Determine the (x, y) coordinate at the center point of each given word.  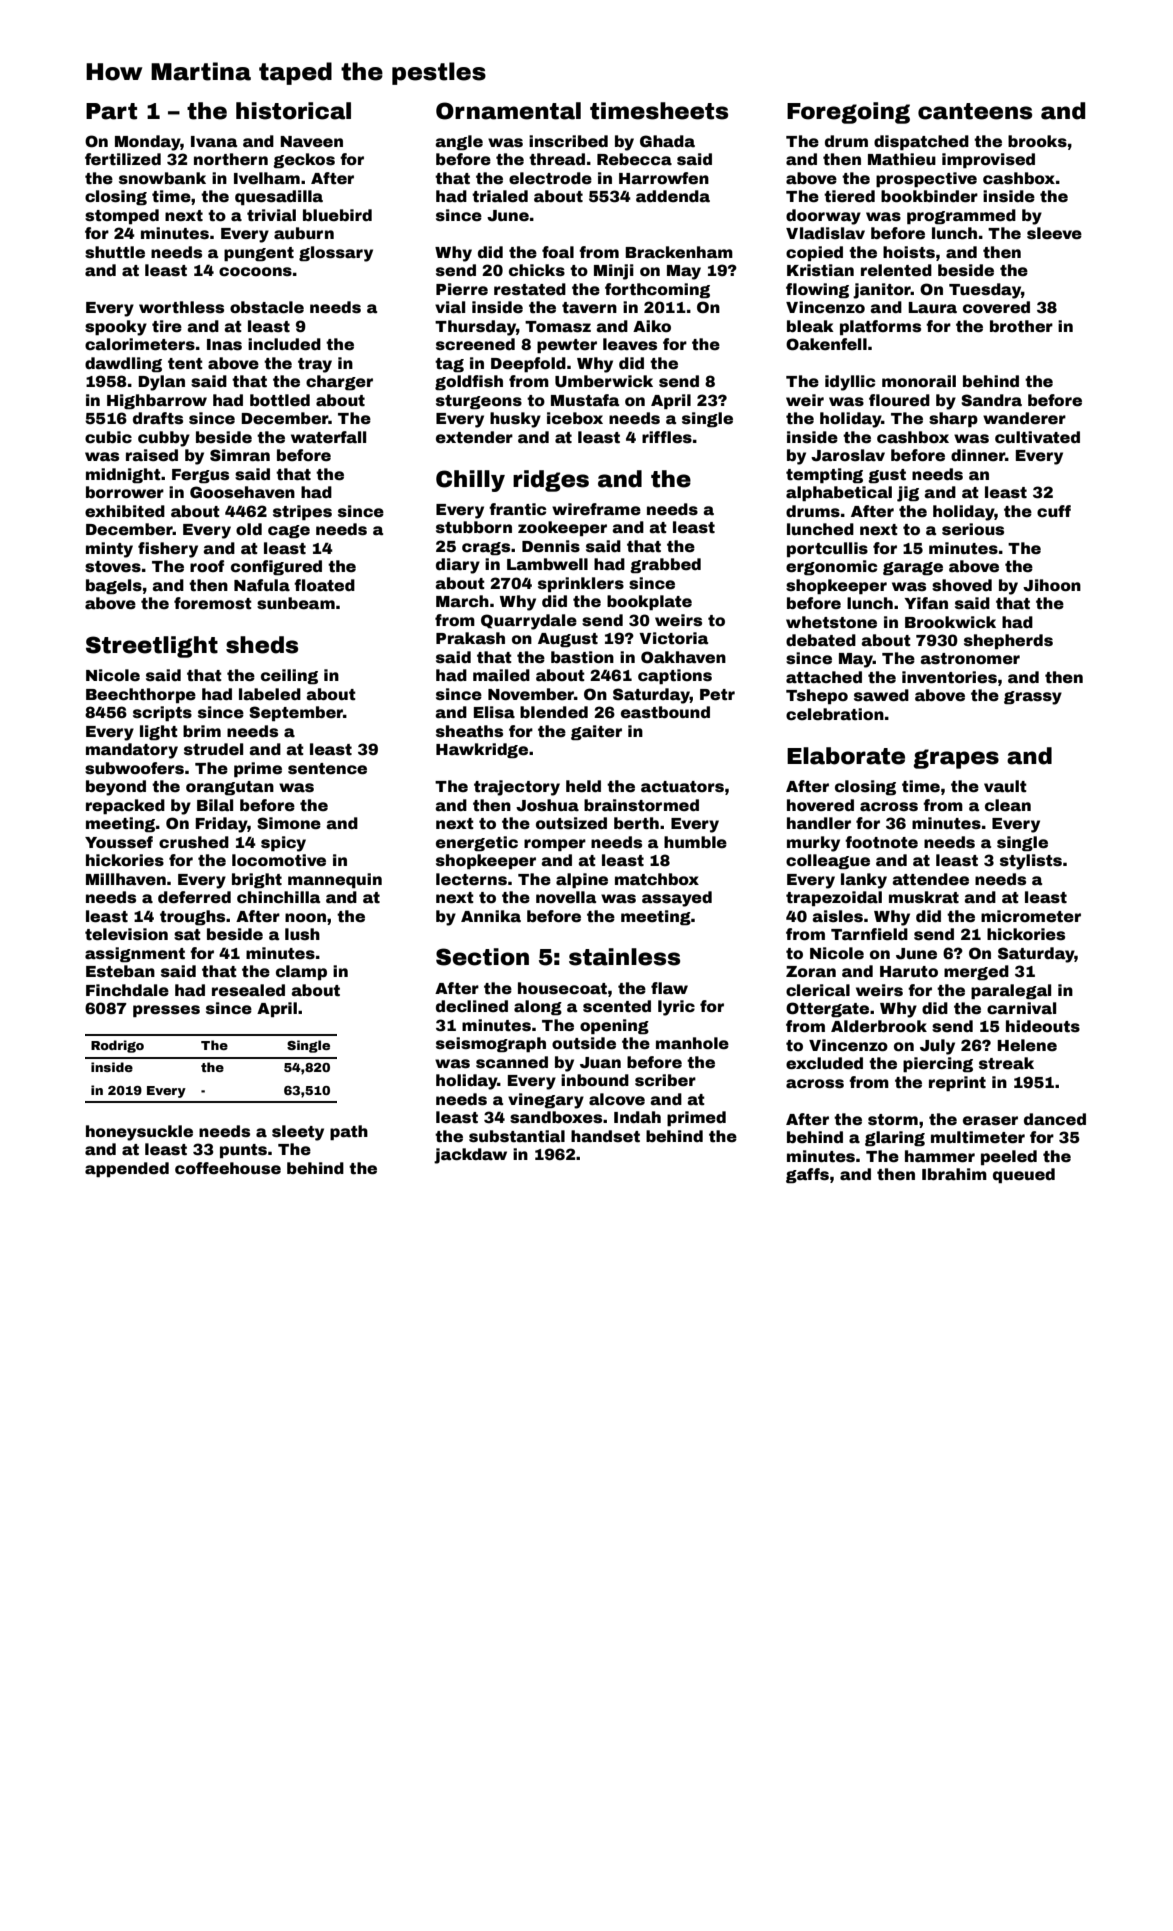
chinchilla (278, 897)
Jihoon (1052, 585)
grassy (1033, 698)
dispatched (921, 142)
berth (636, 823)
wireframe (596, 509)
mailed (501, 675)
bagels (114, 586)
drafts (158, 418)
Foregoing (848, 113)
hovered (820, 805)
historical (293, 111)
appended (127, 1169)
